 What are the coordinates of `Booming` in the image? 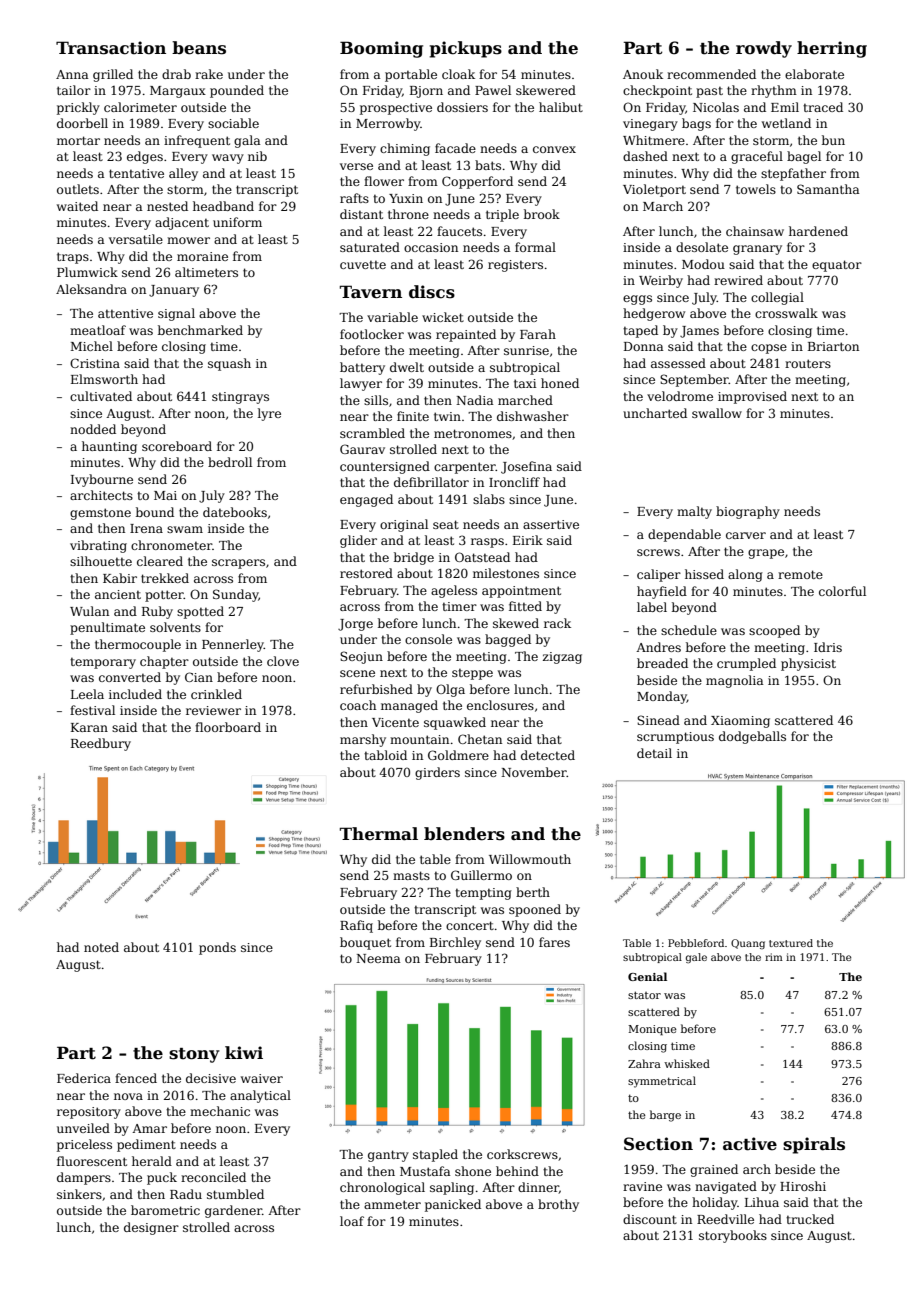 It's located at (381, 49).
